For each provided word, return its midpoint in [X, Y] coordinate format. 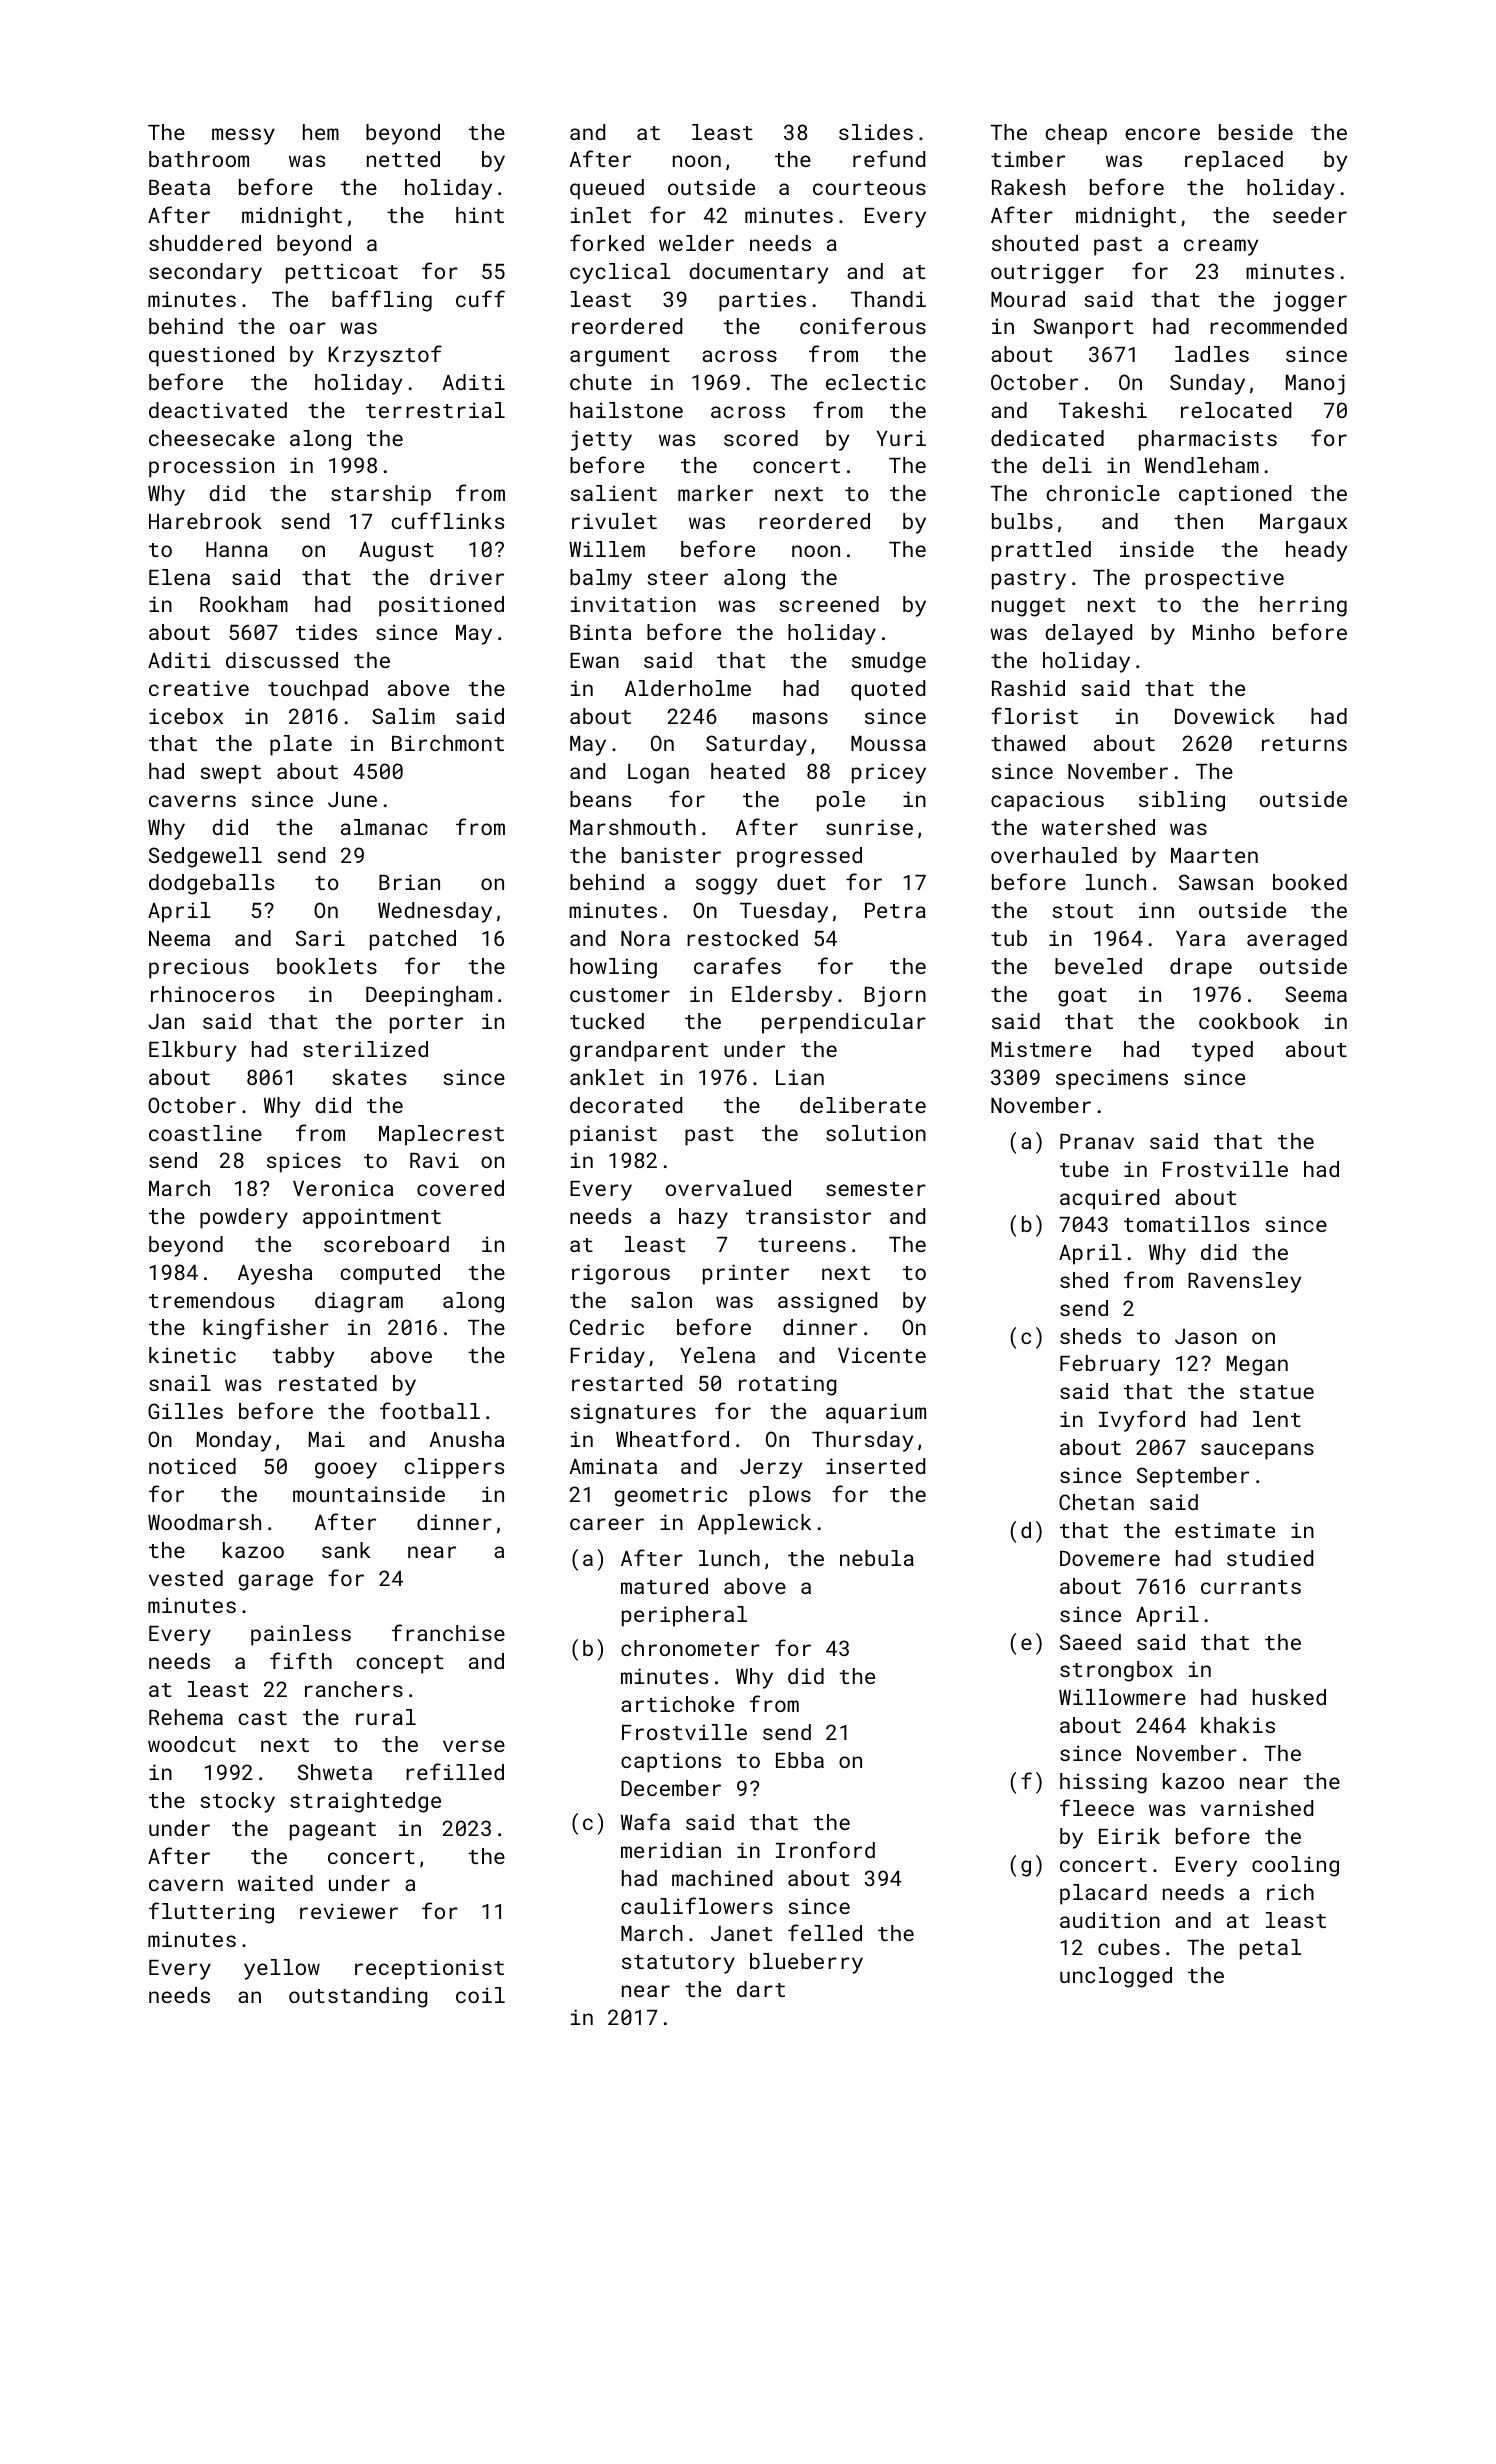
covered [460, 1188]
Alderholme [688, 688]
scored [761, 438]
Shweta [335, 1772]
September [1193, 1477]
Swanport [1083, 328]
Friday [607, 1357]
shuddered [205, 243]
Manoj [1315, 384]
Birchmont [448, 743]
